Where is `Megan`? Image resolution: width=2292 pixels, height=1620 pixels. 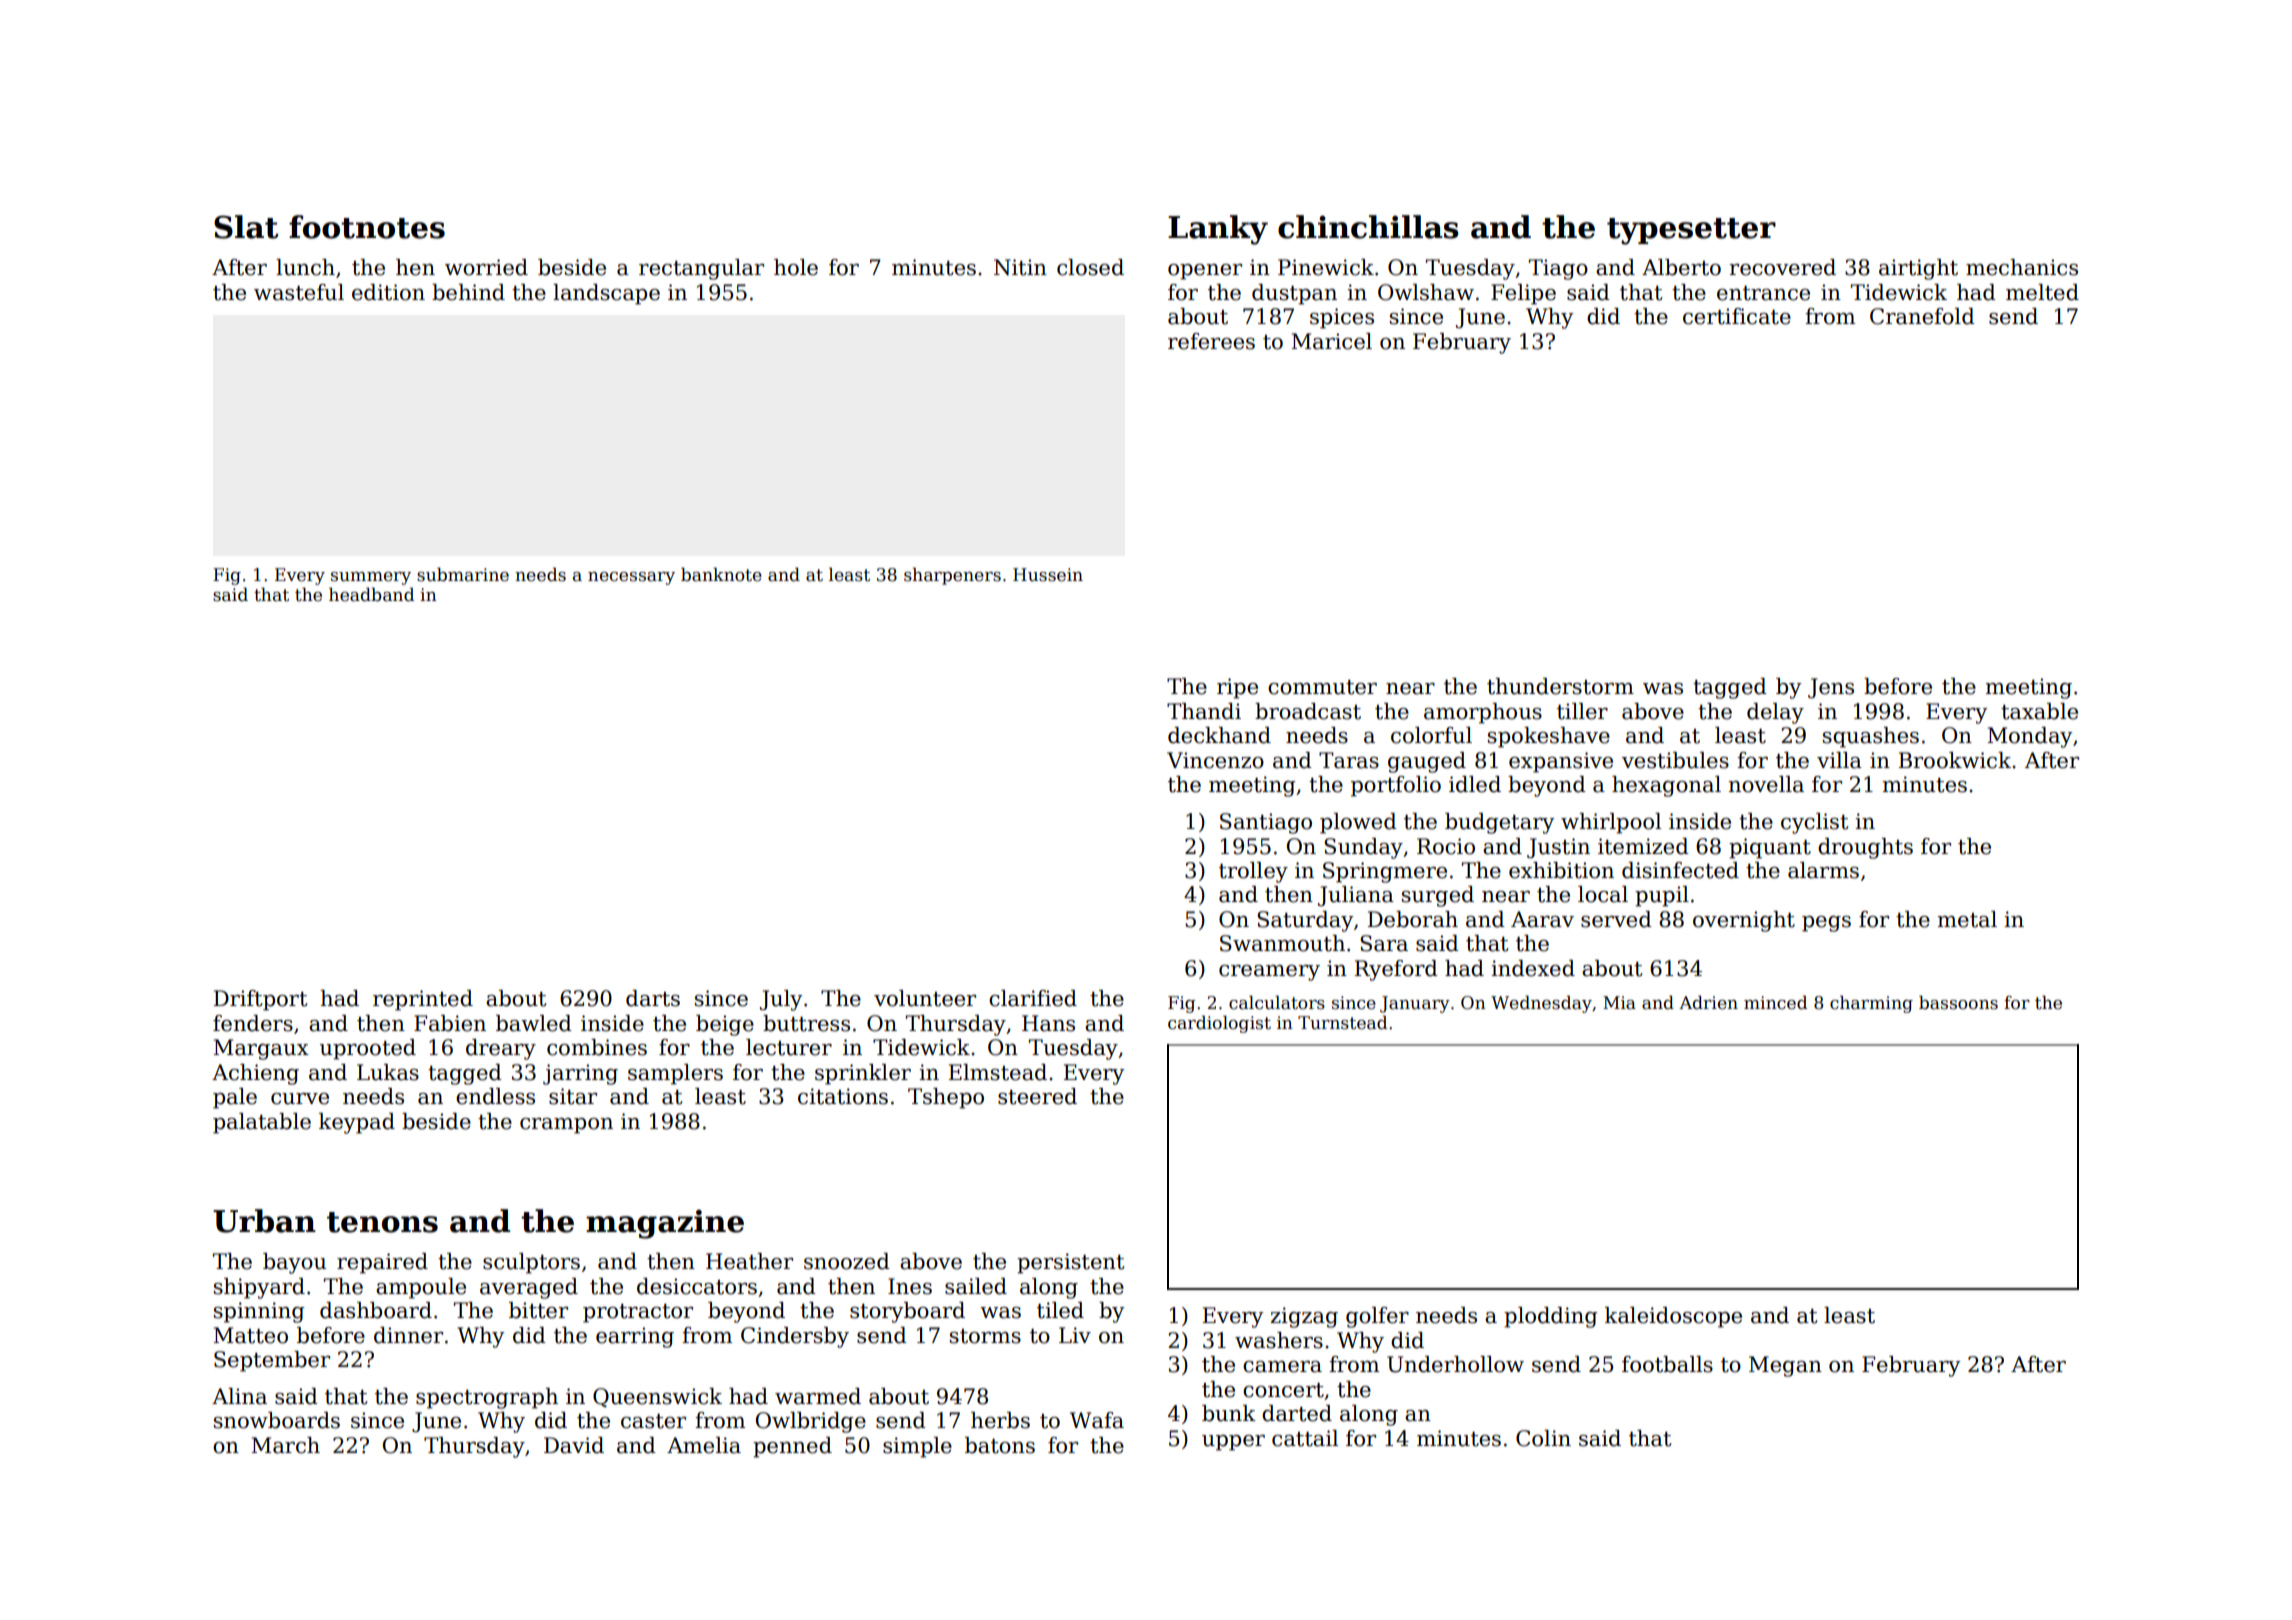
Megan is located at coordinates (1785, 1366).
